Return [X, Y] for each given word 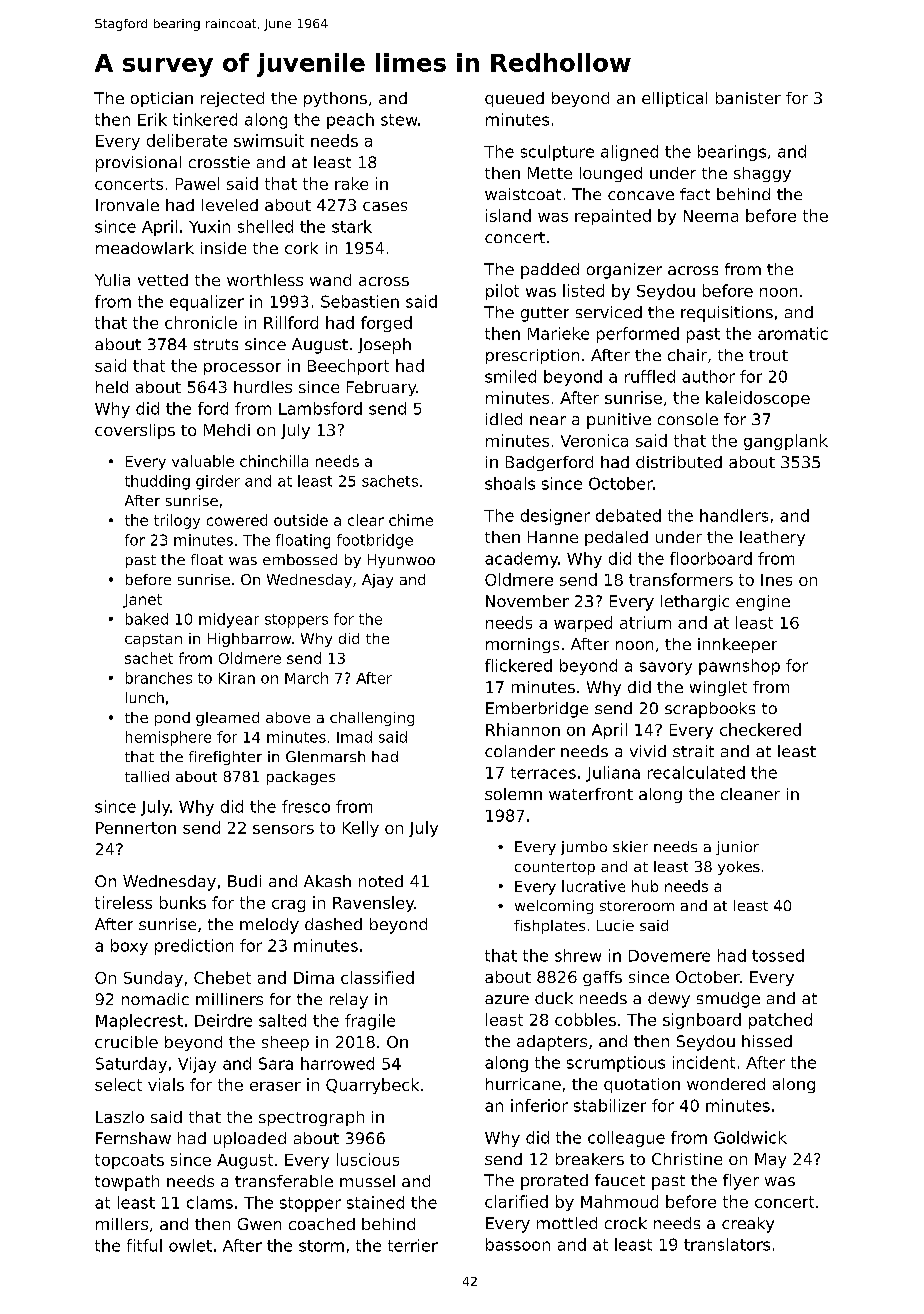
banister [748, 98]
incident [704, 1062]
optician [162, 99]
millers [122, 1224]
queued [514, 99]
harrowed [337, 1063]
